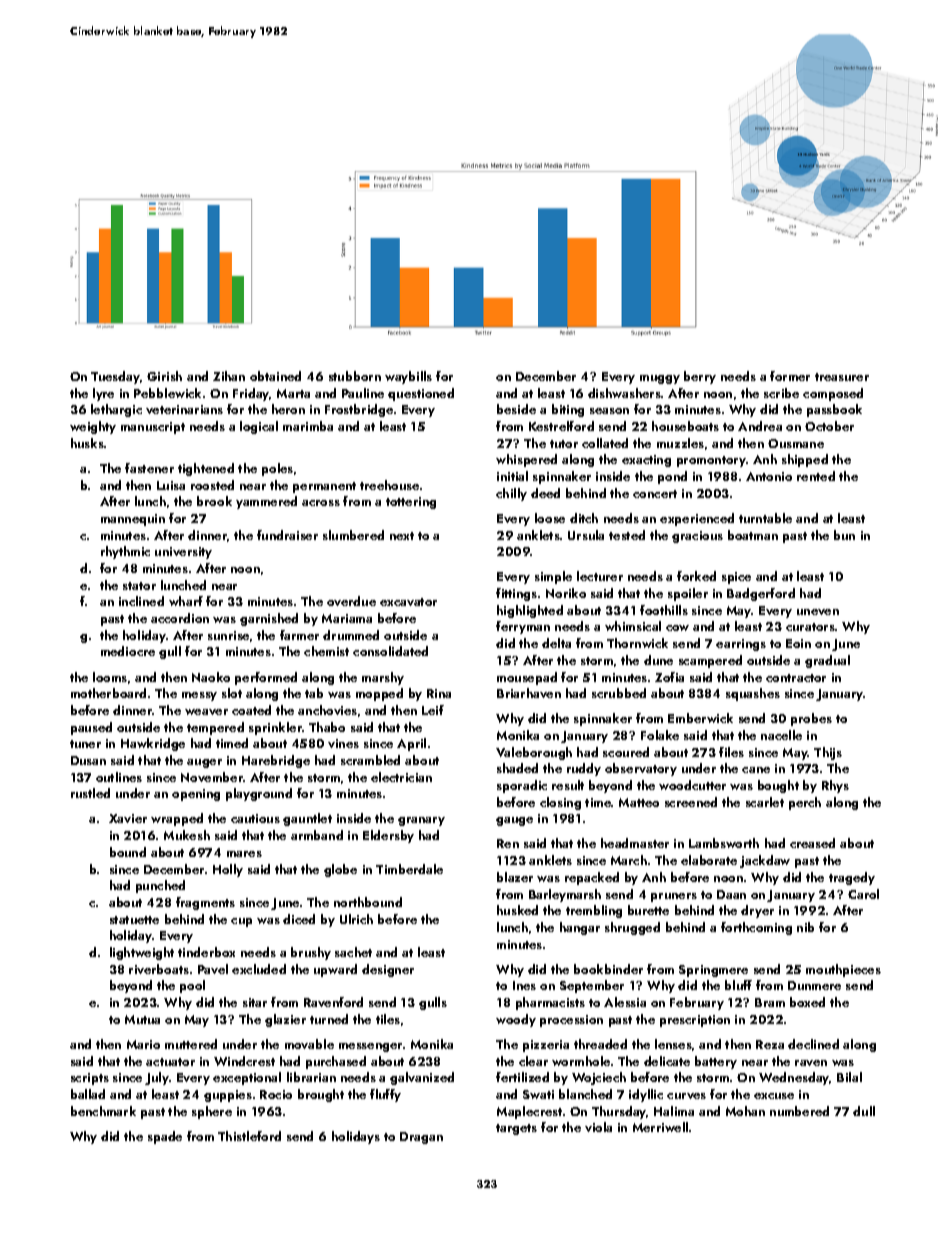  What do you see at coordinates (753, 694) in the screenshot?
I see `squashes` at bounding box center [753, 694].
